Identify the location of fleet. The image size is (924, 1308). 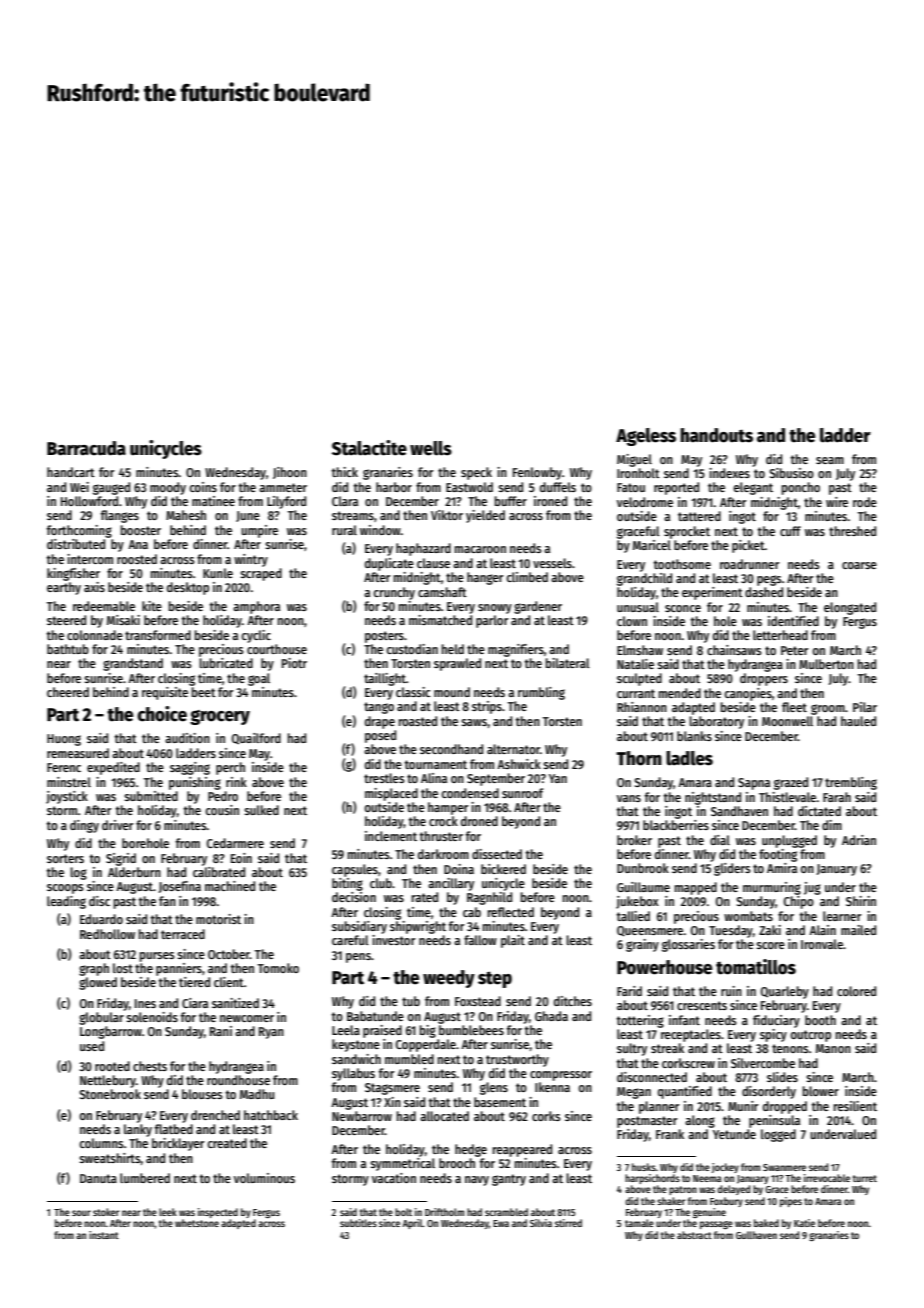
(794, 707).
